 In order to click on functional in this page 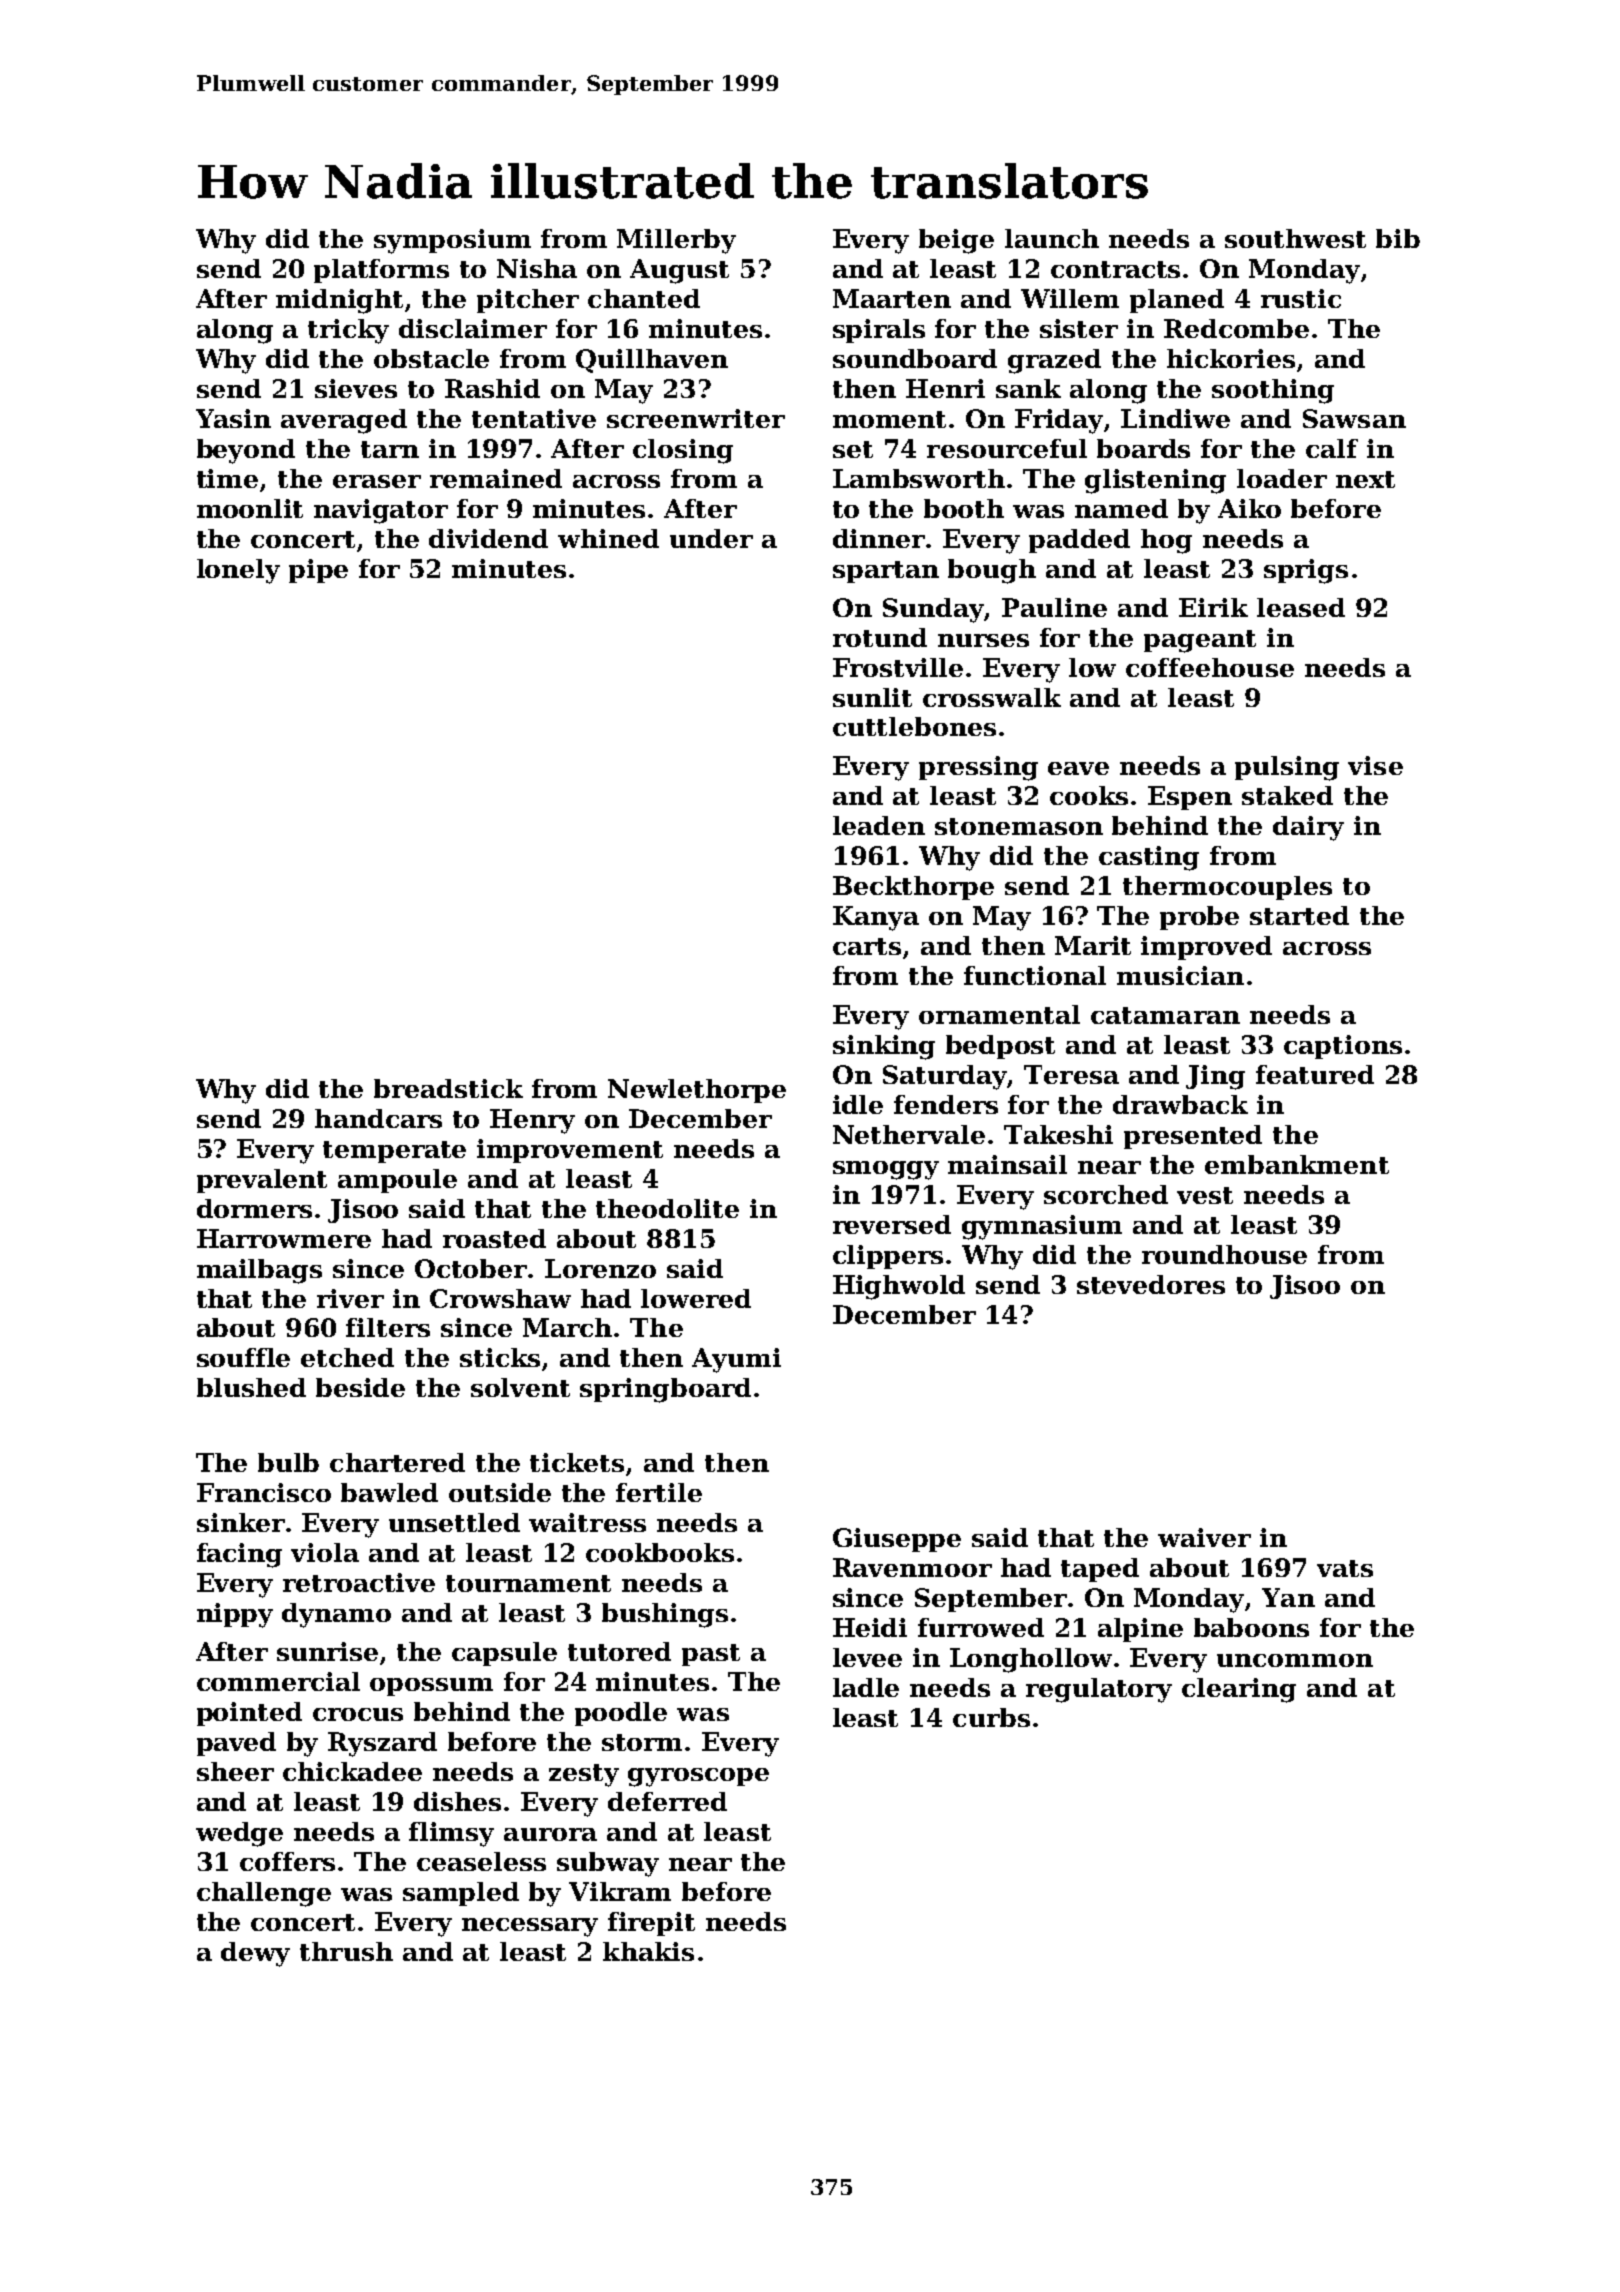, I will do `click(1035, 975)`.
